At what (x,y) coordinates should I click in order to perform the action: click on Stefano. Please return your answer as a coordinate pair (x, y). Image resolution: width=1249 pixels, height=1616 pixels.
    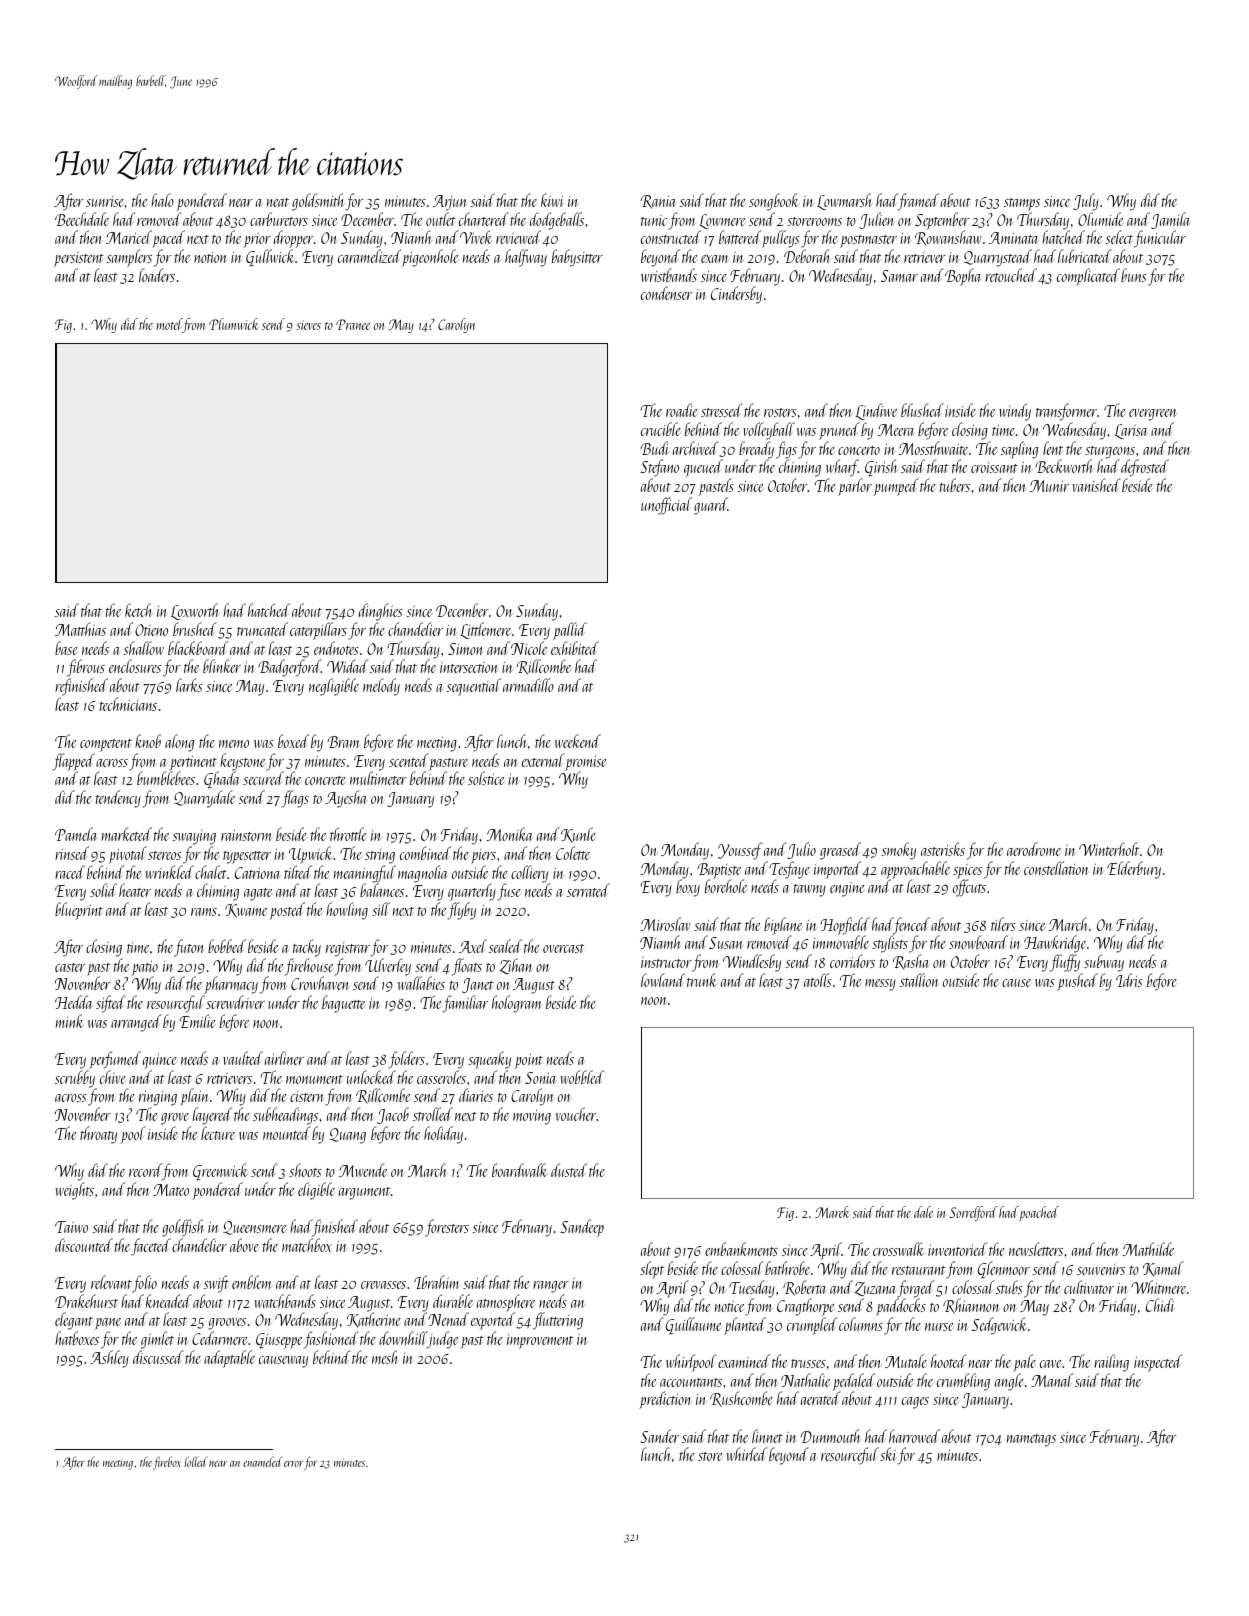
    Looking at the image, I should click on (659, 468).
